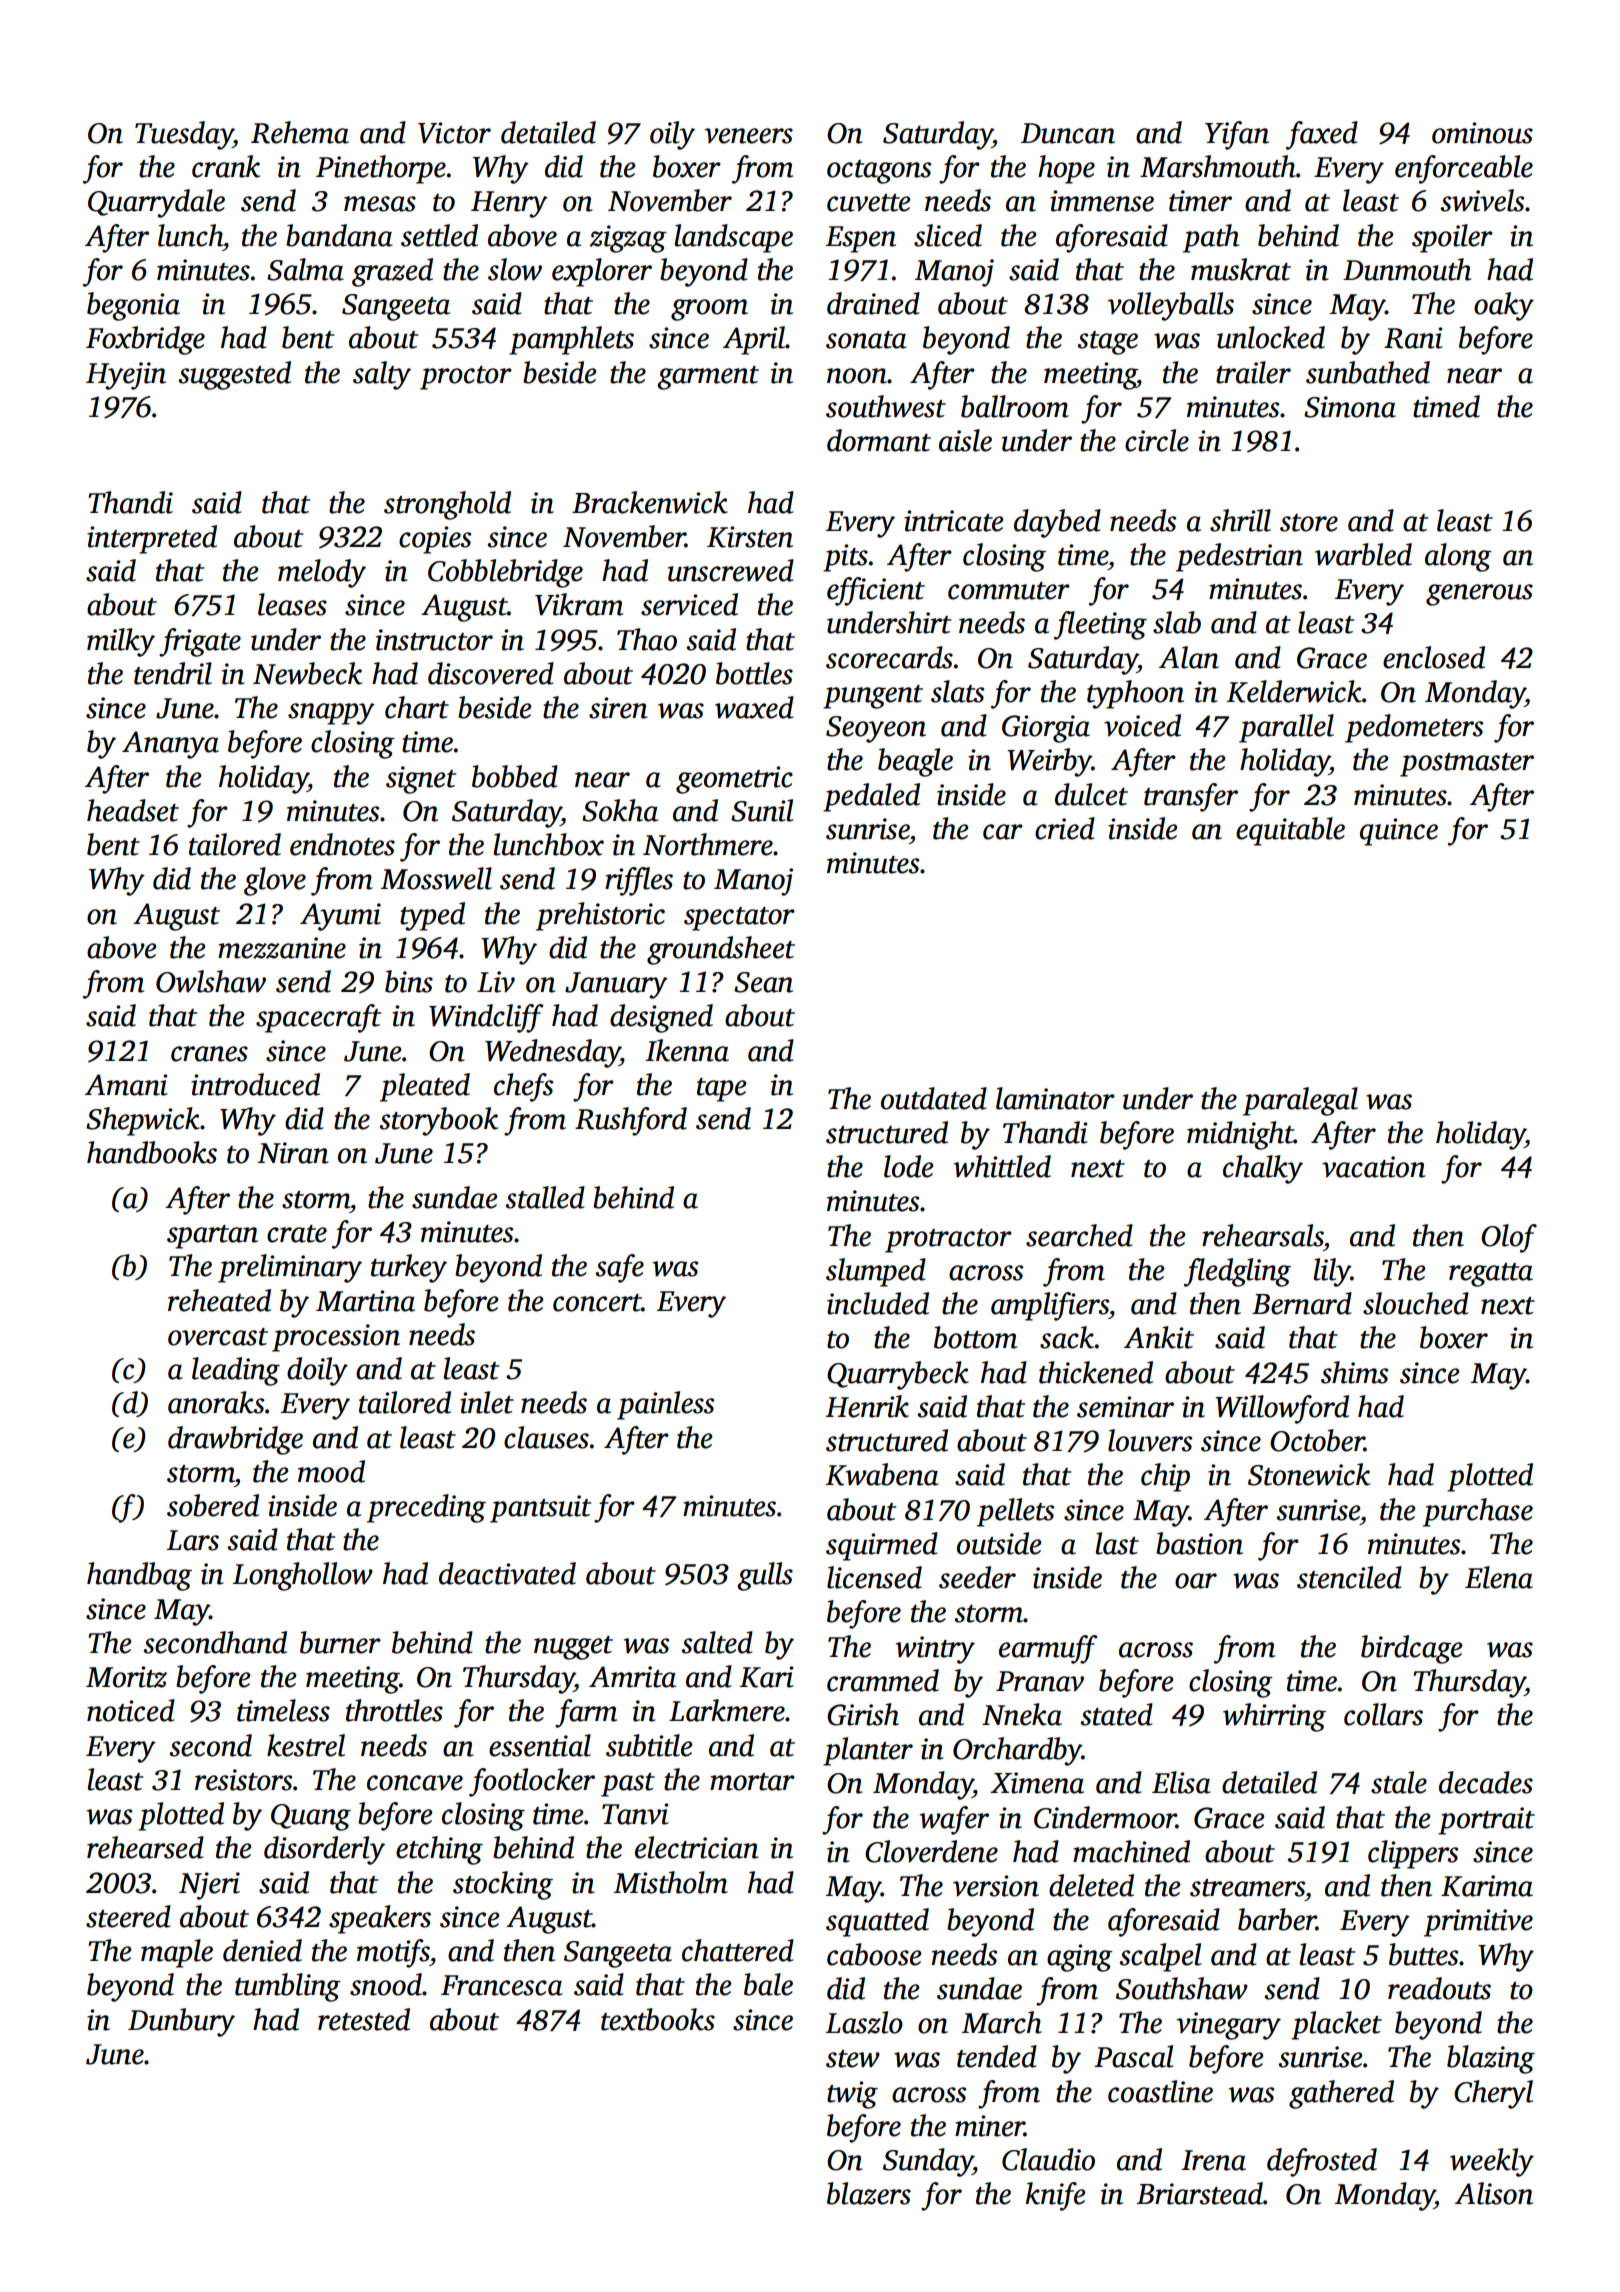 Image resolution: width=1620 pixels, height=2292 pixels. What do you see at coordinates (425, 1087) in the screenshot?
I see `pleated` at bounding box center [425, 1087].
